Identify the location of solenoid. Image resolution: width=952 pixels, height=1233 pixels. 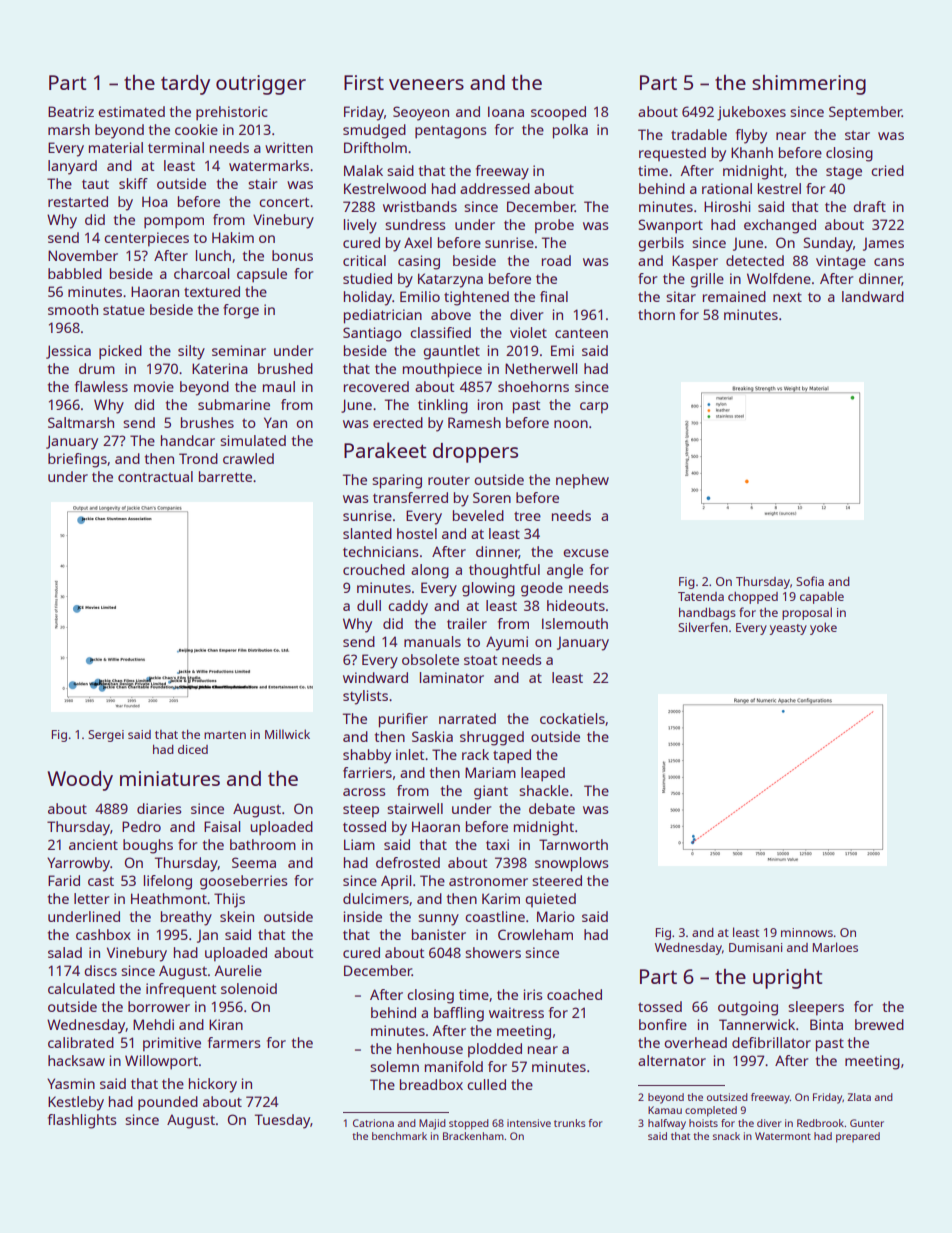
(249, 988).
